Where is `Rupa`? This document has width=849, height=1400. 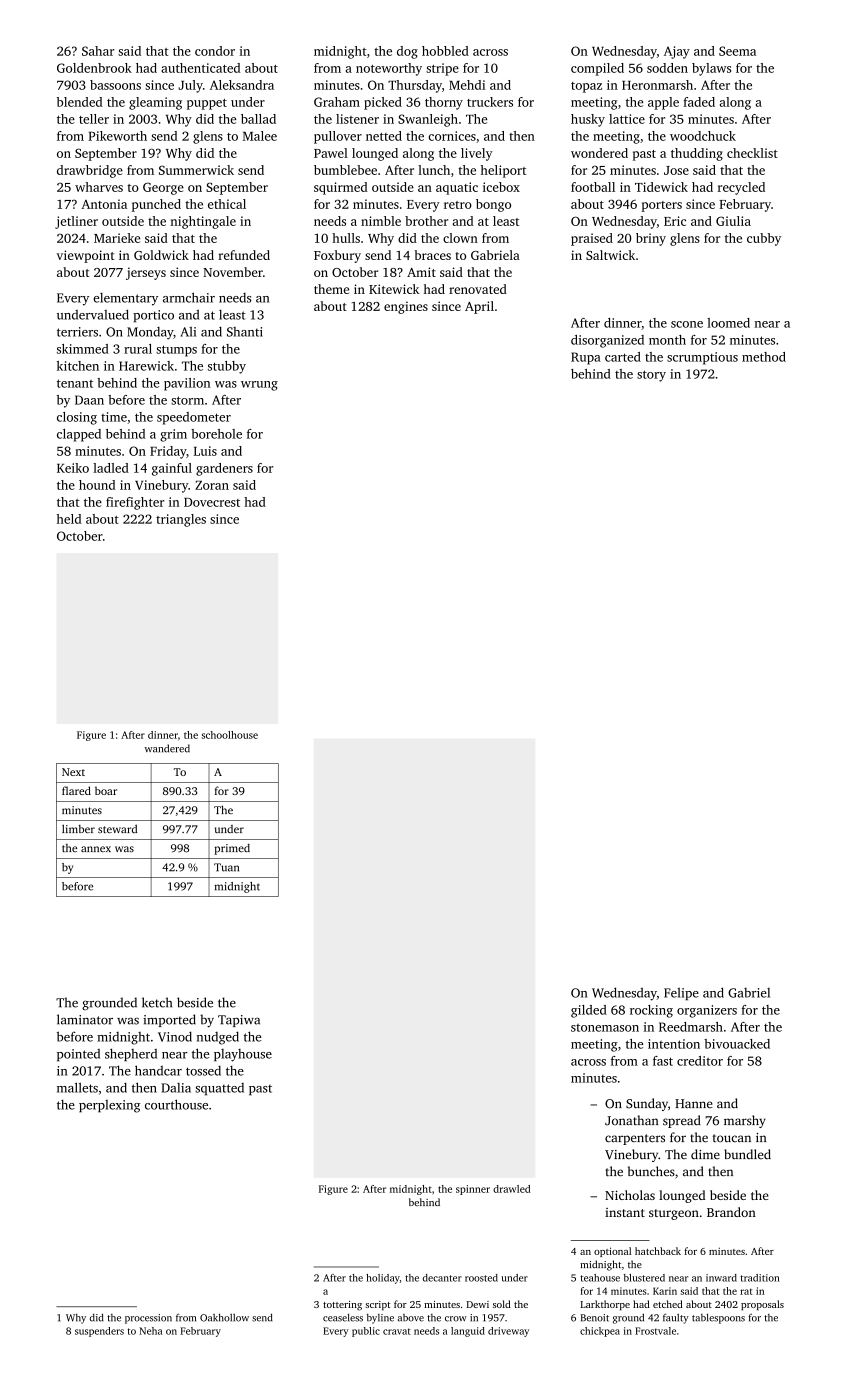 Rupa is located at coordinates (586, 358).
